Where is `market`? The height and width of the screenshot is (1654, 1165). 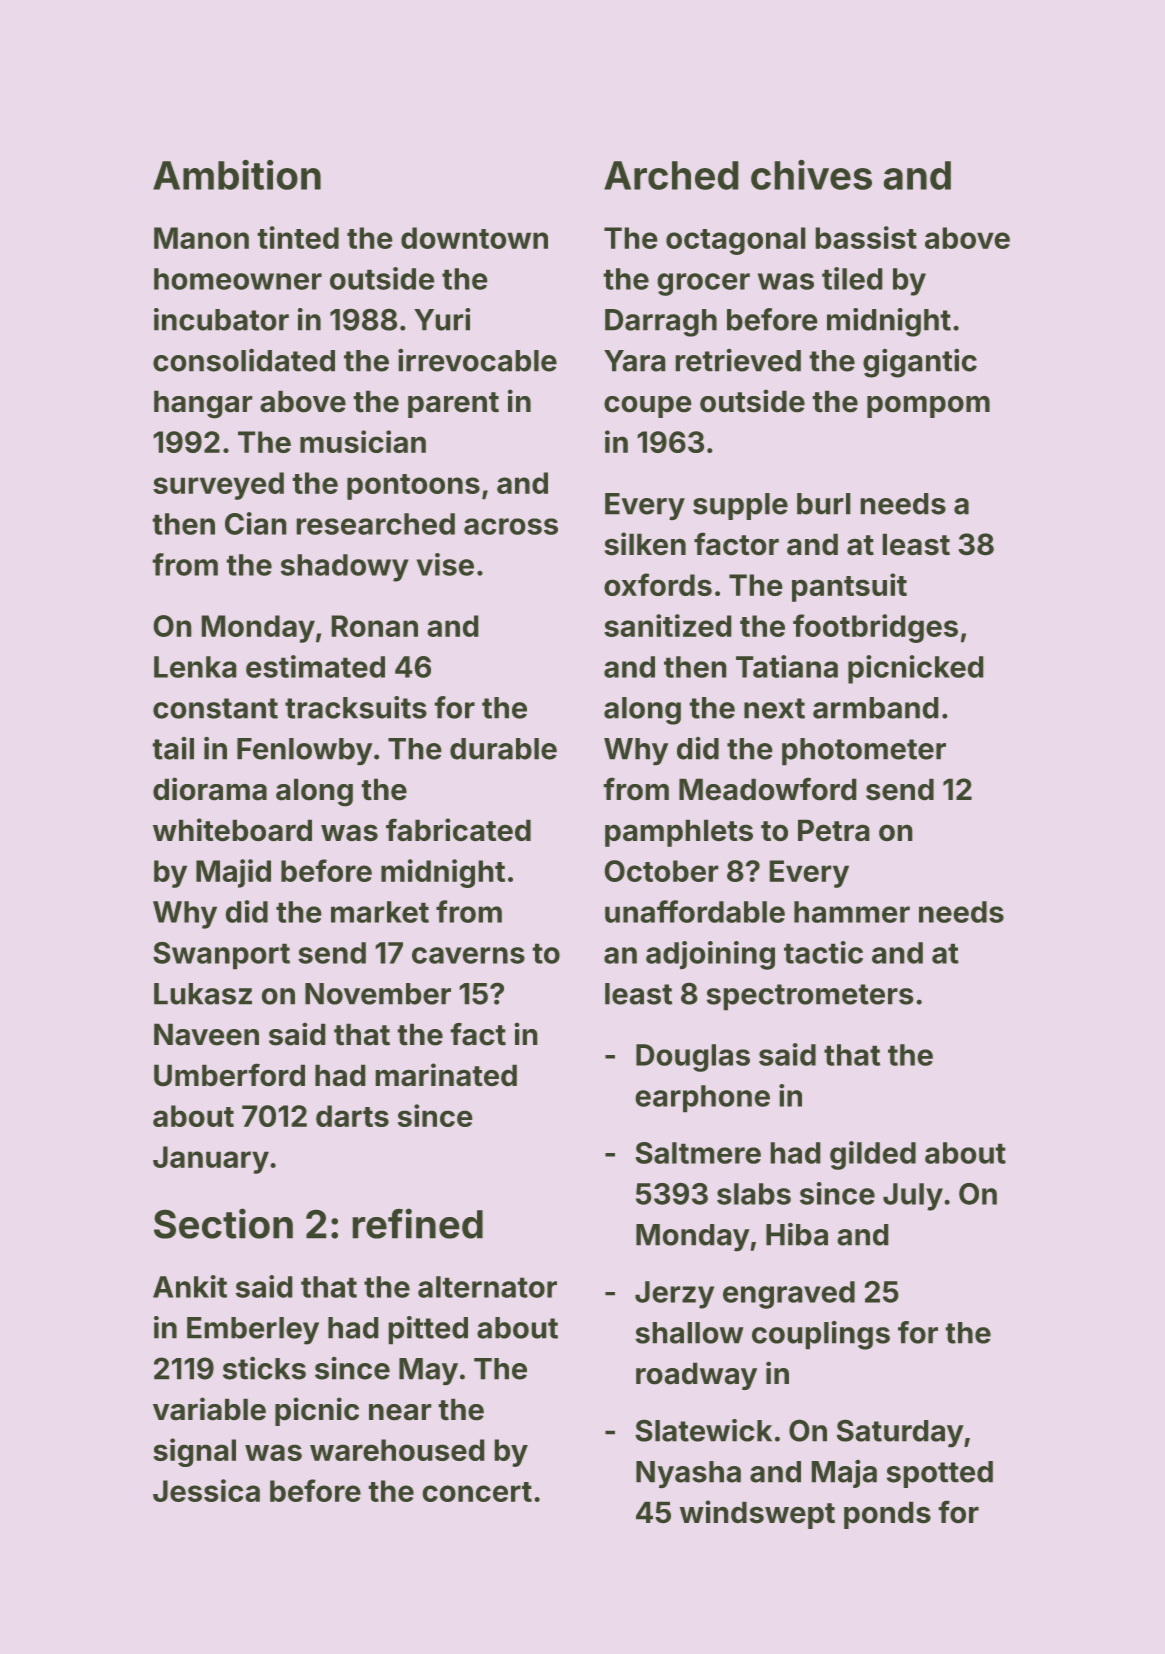 market is located at coordinates (380, 912).
